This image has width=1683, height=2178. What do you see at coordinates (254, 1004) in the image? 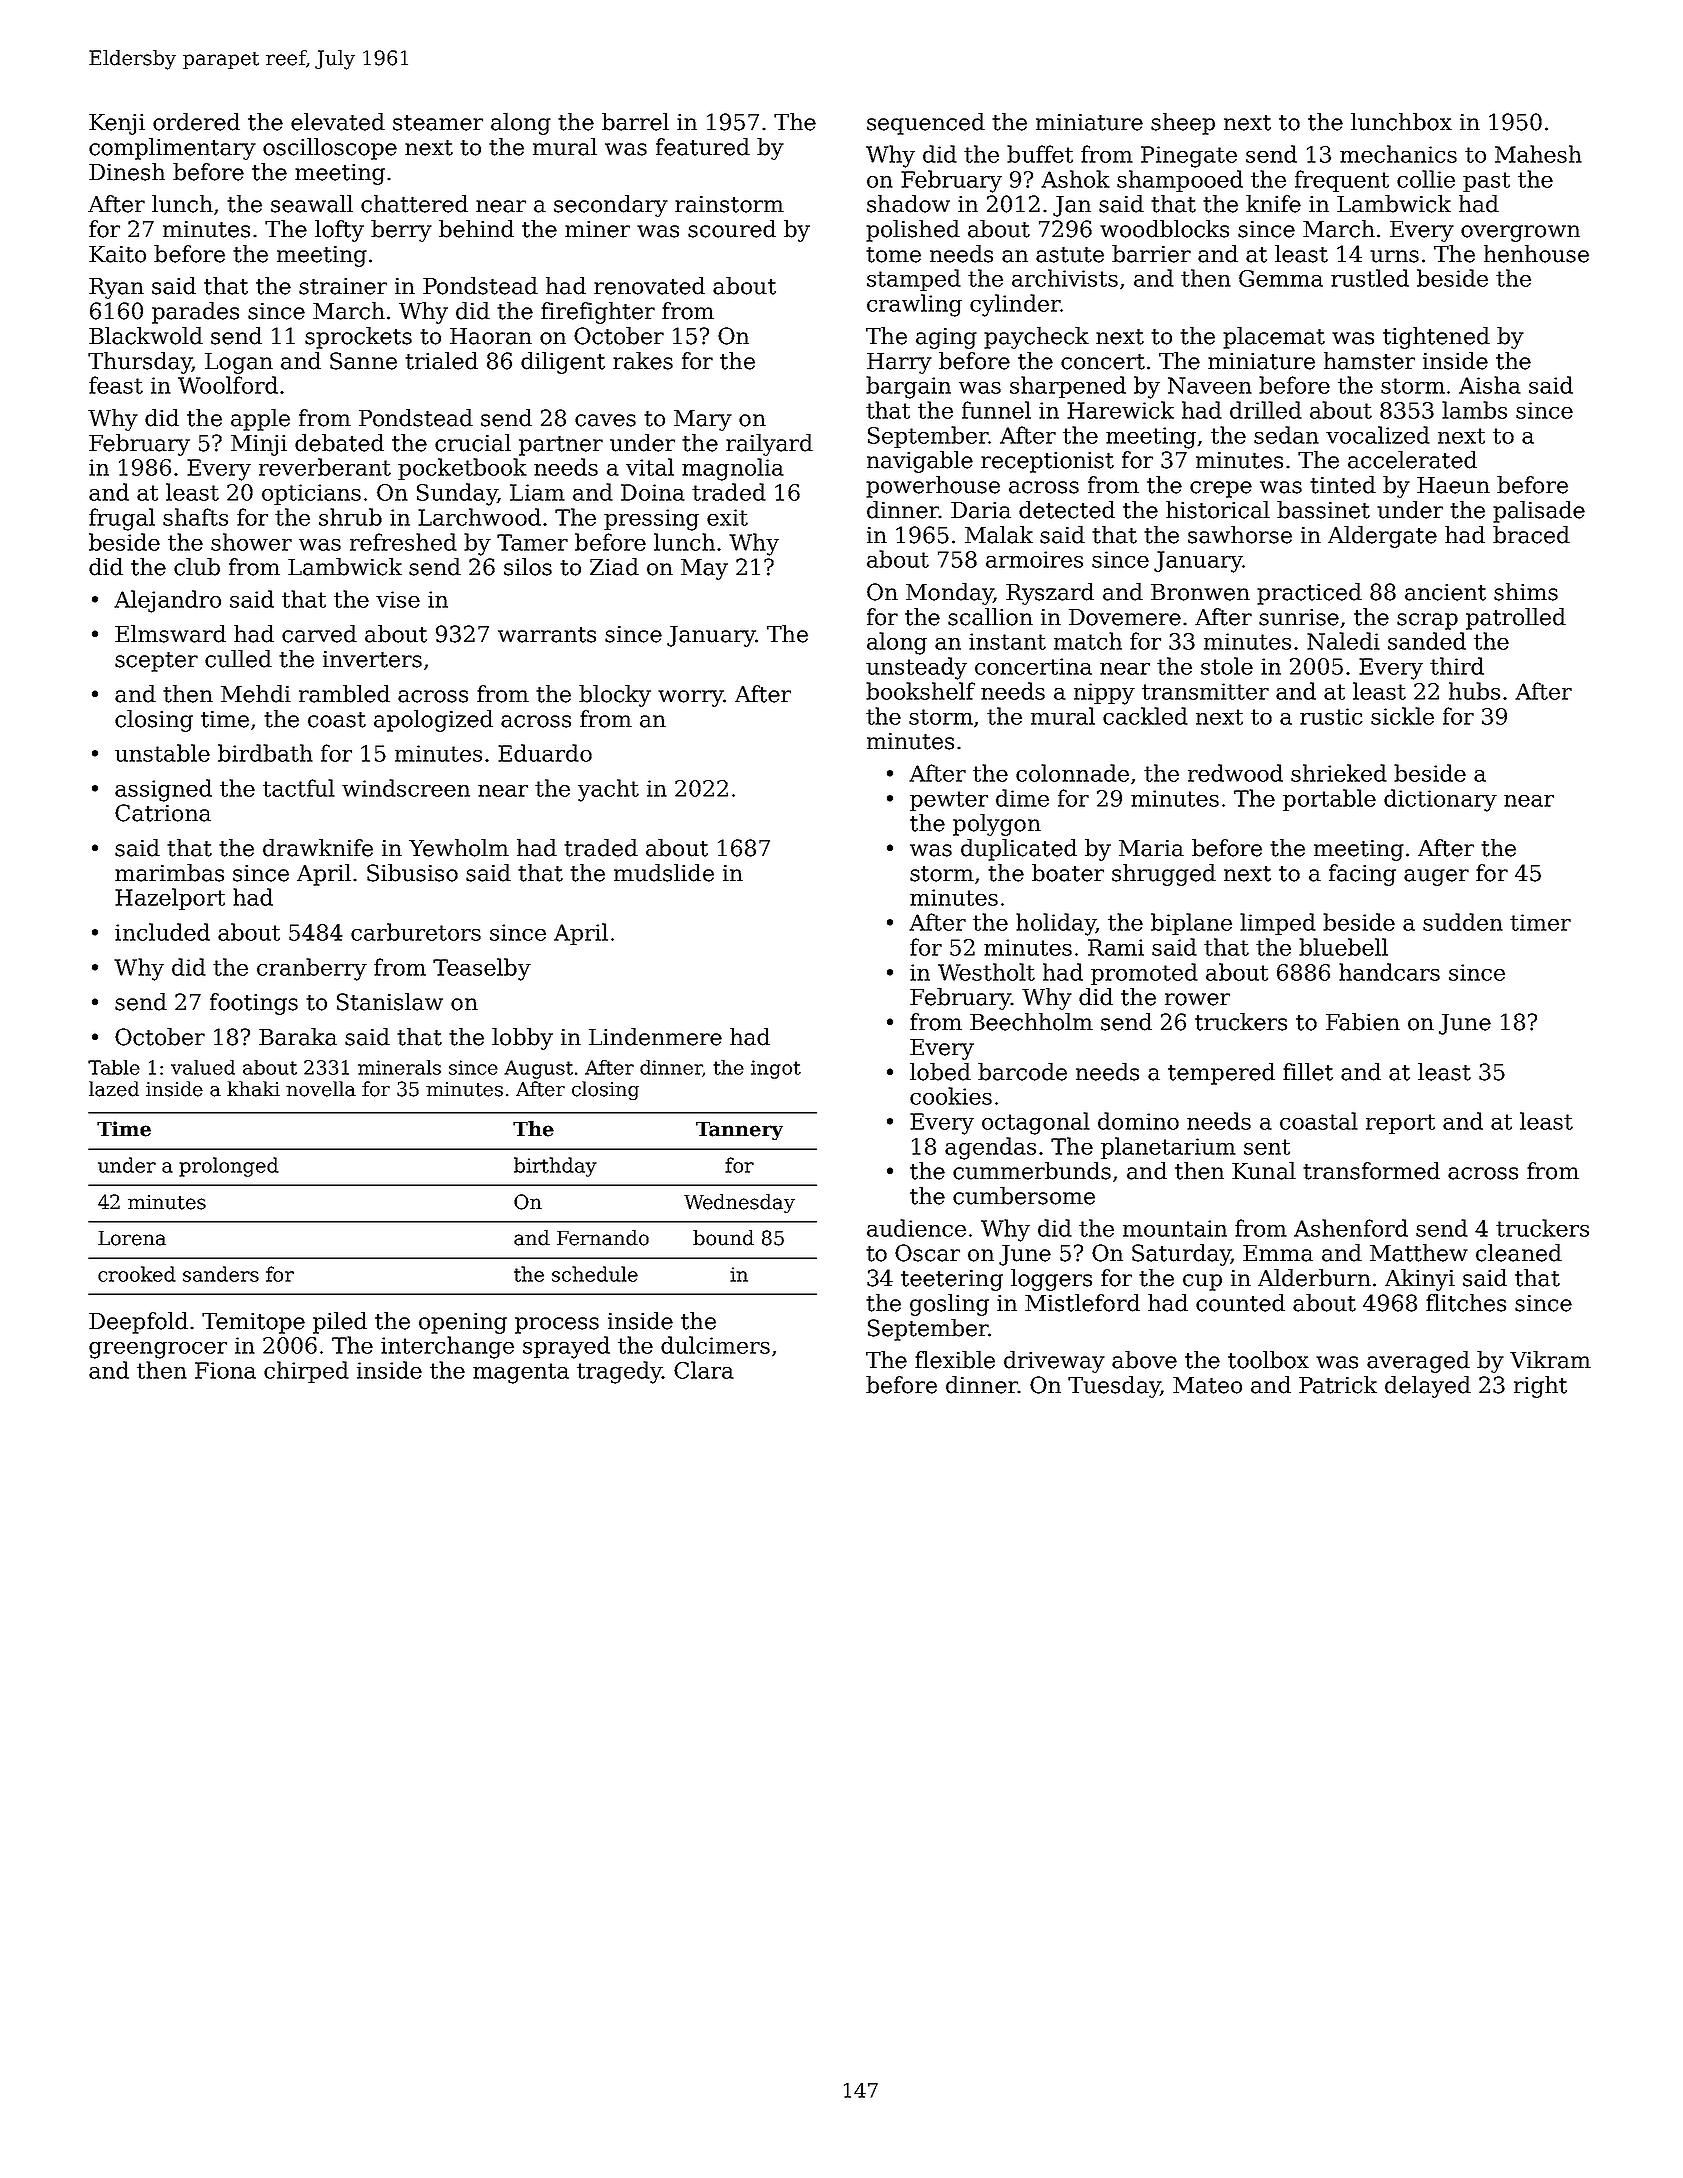
I see `footings` at bounding box center [254, 1004].
